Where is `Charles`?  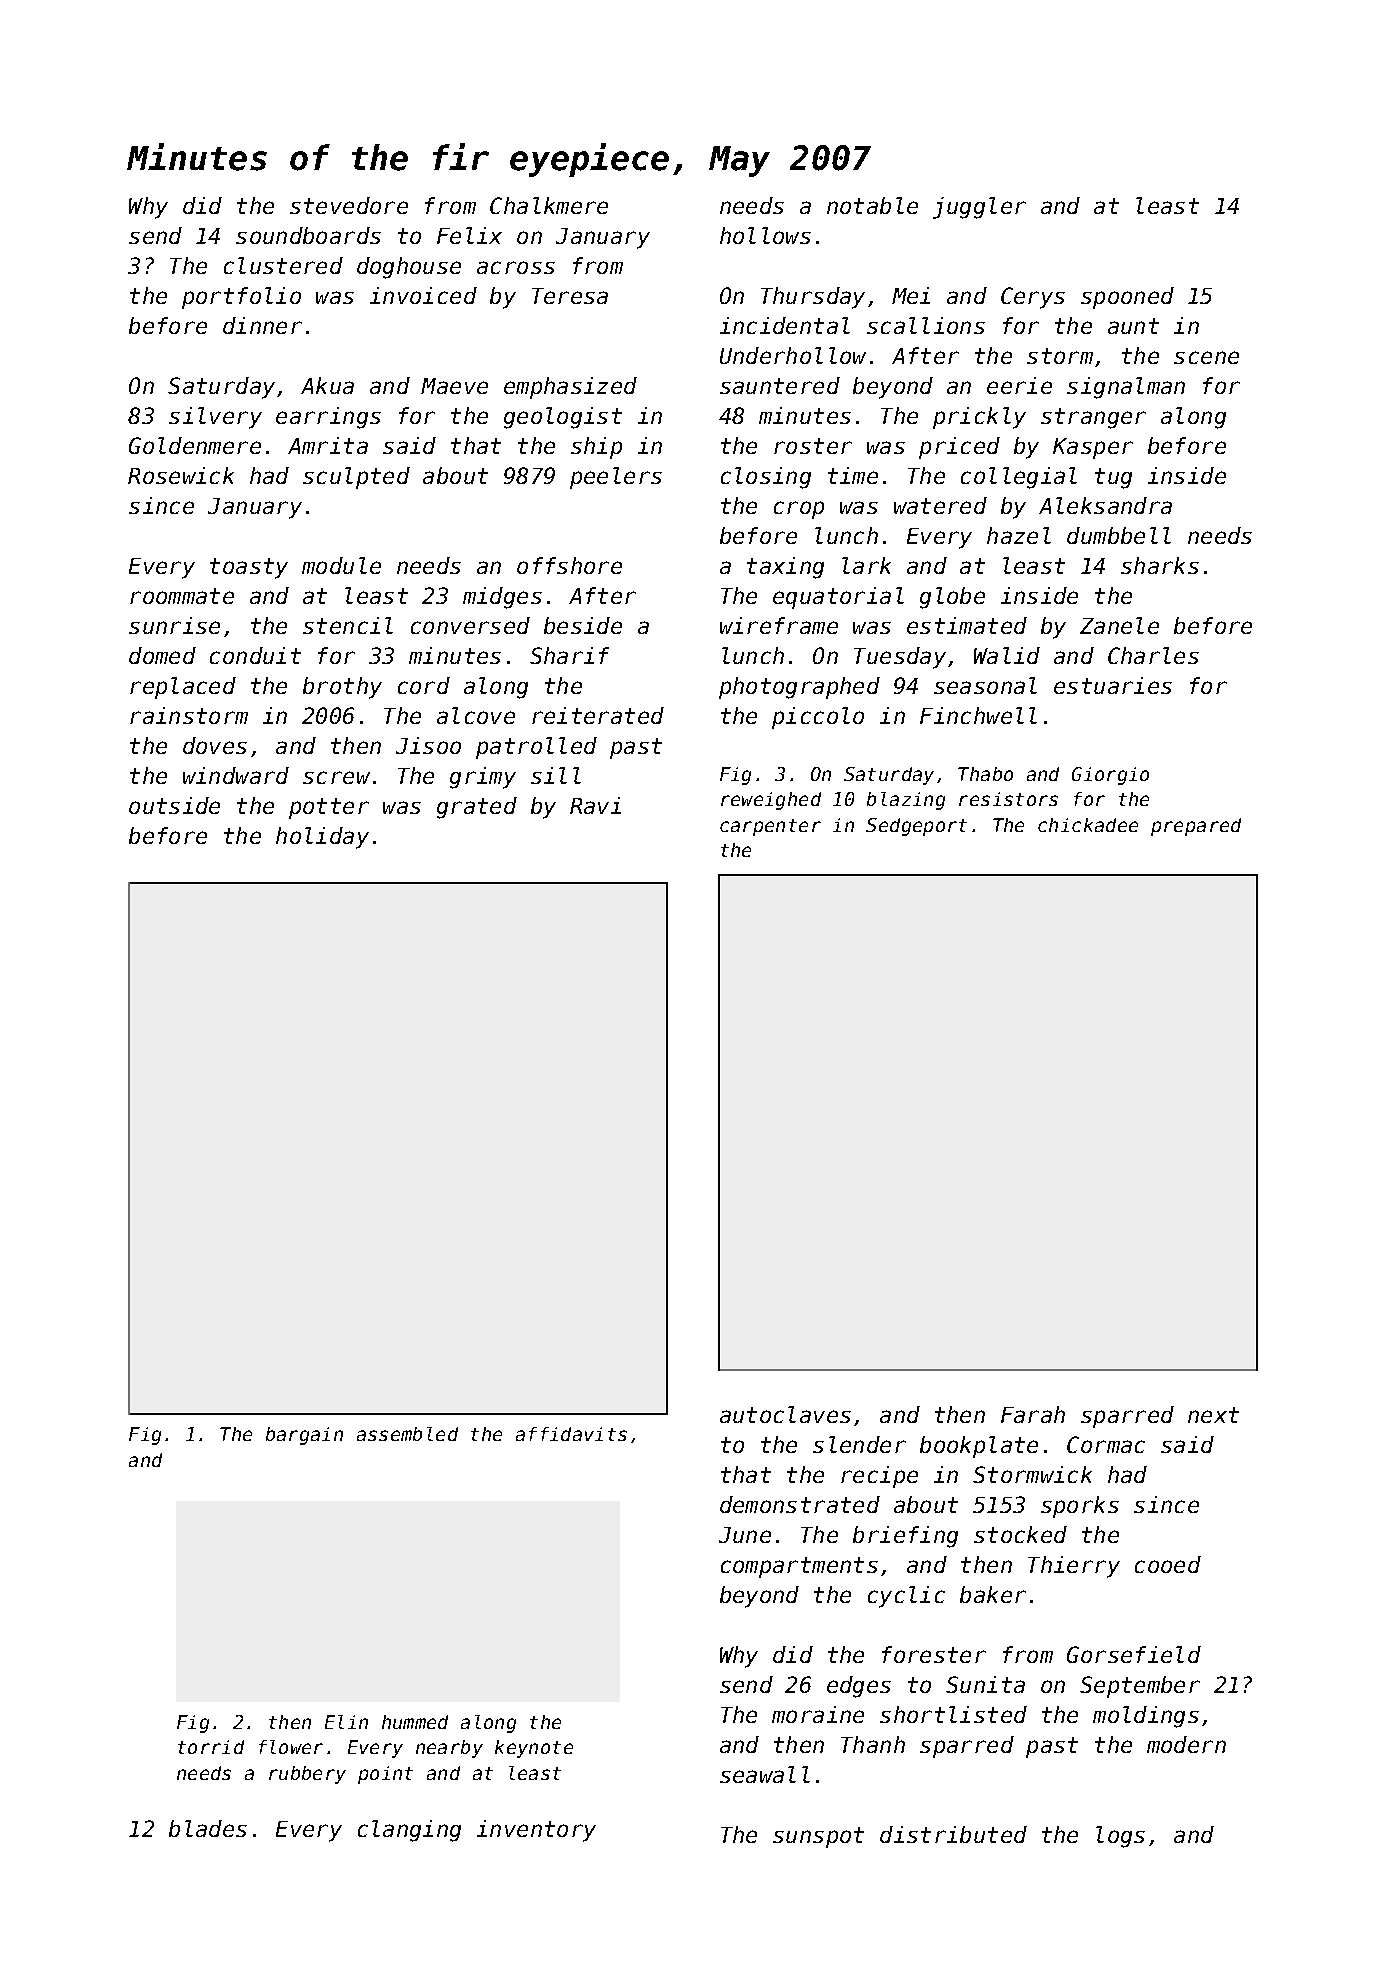
Charles is located at coordinates (1153, 655).
